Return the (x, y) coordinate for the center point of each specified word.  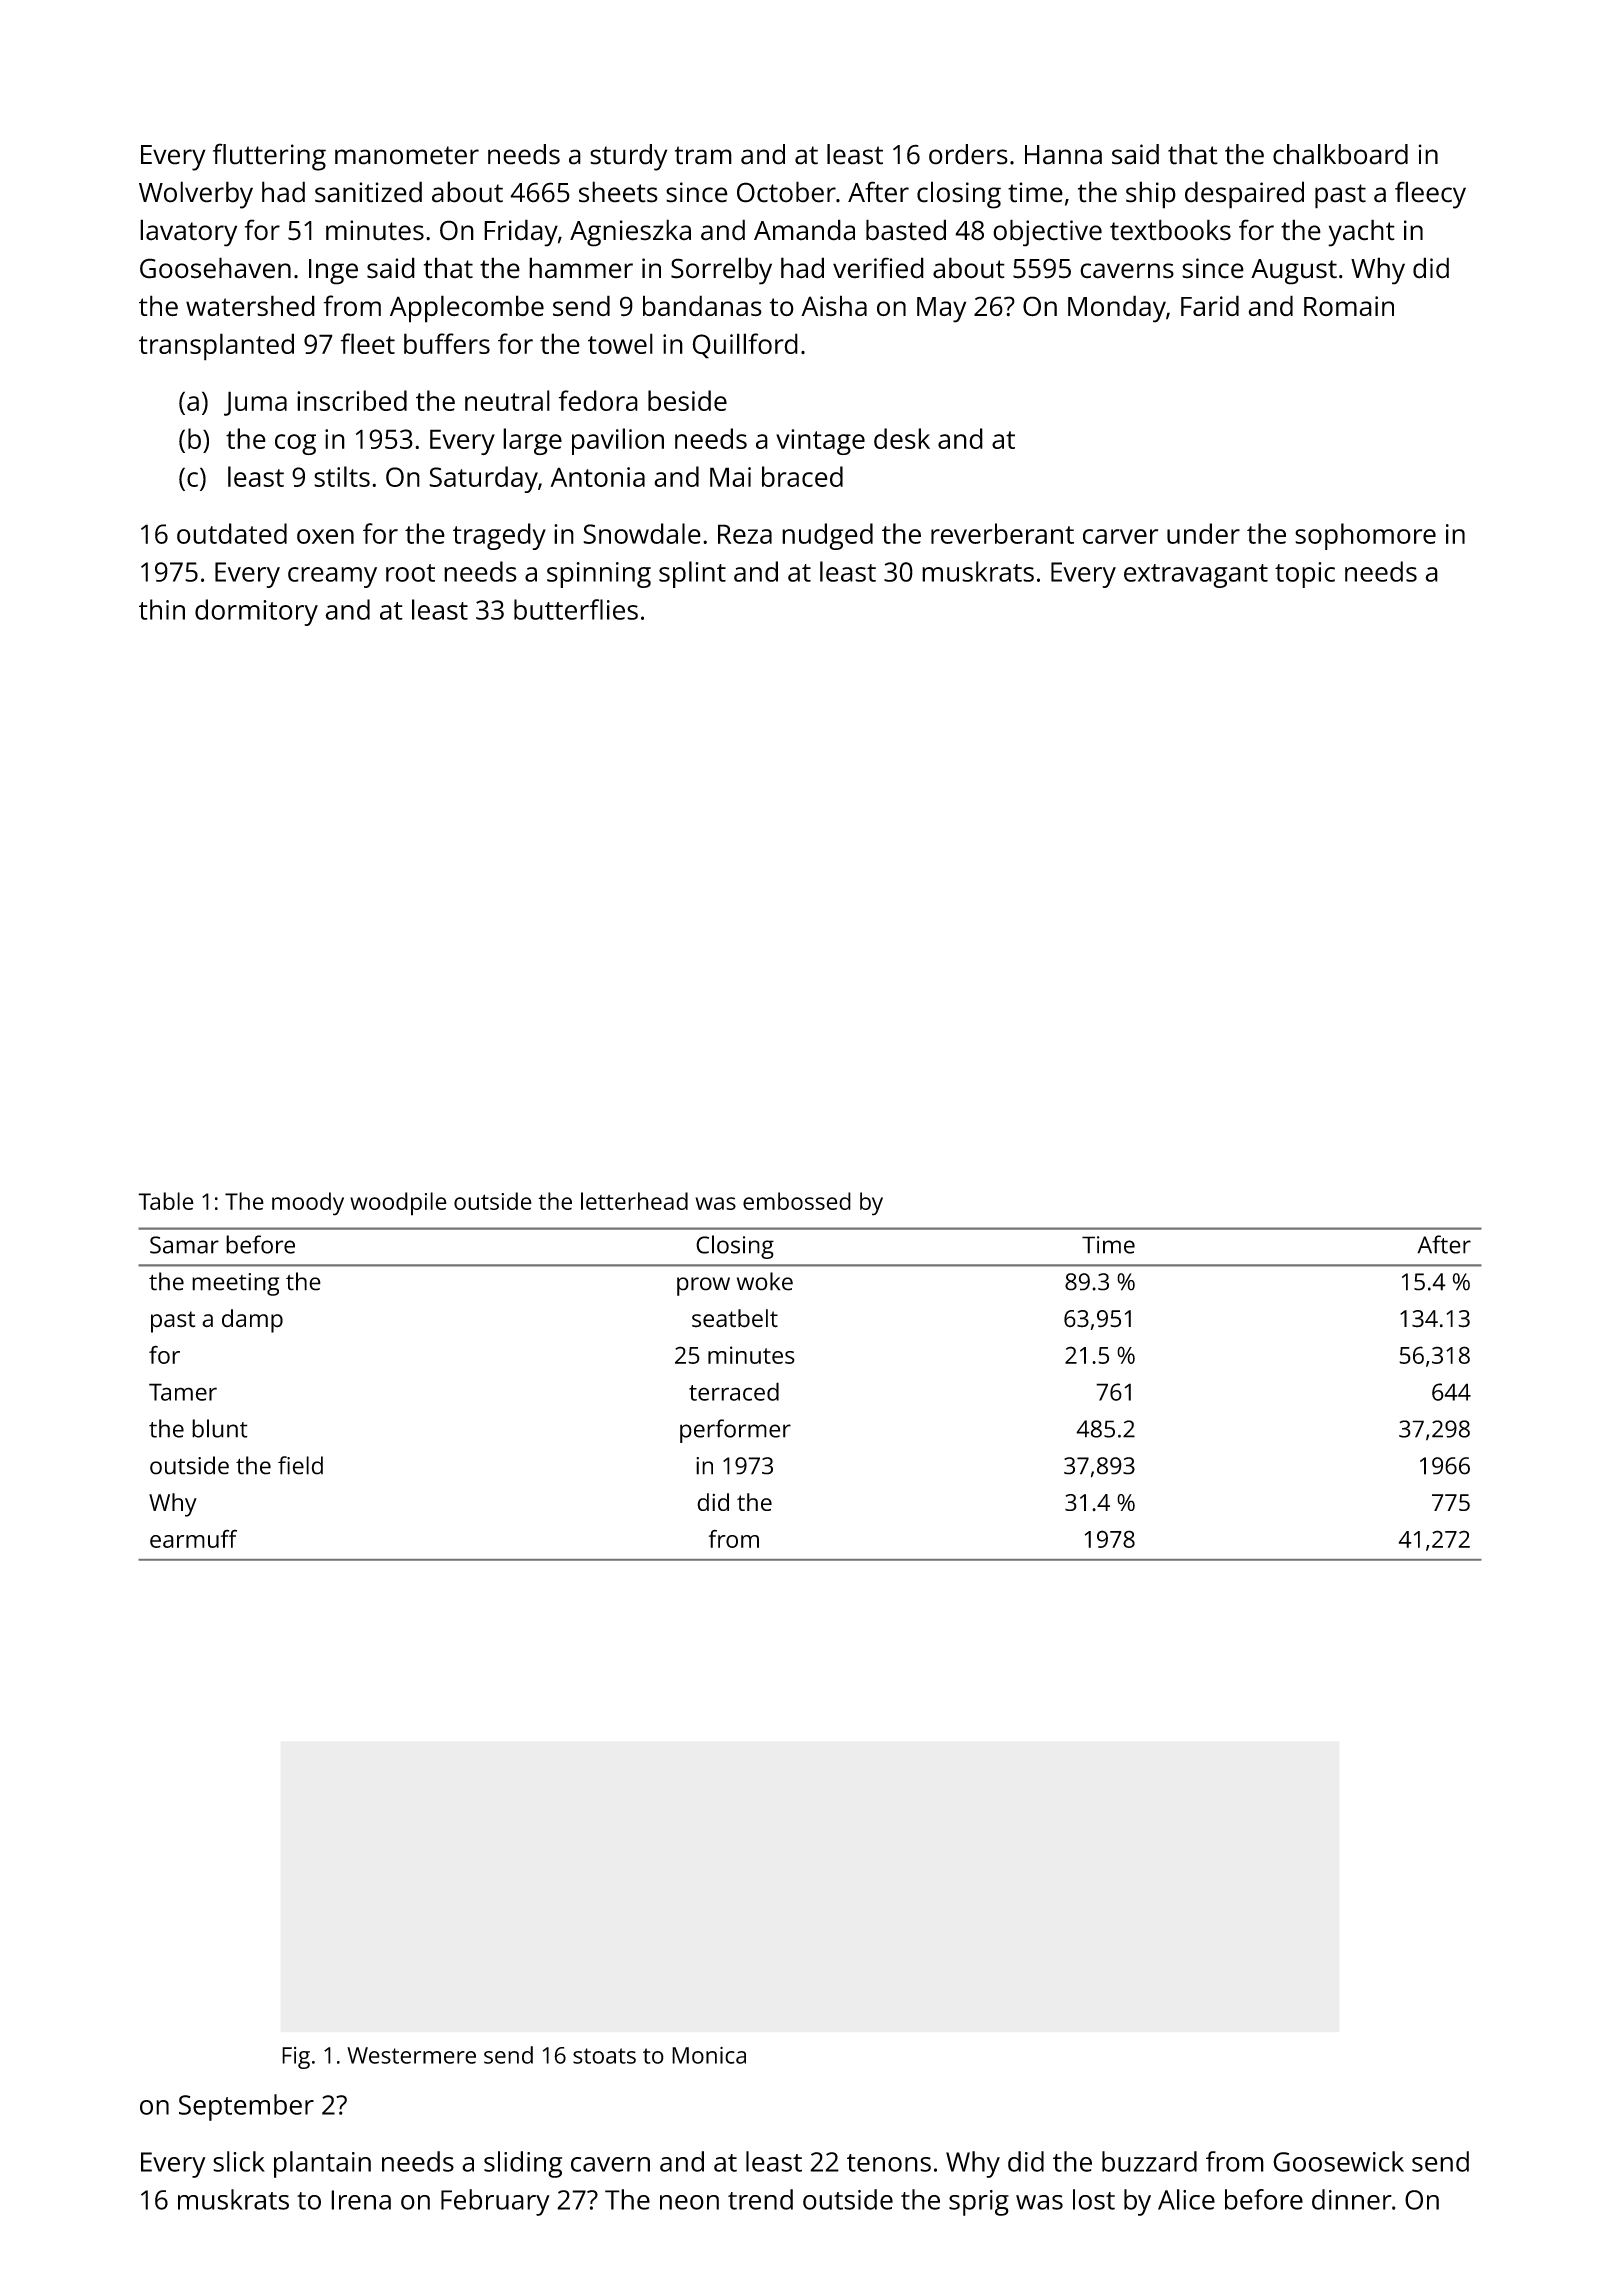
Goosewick (1338, 2161)
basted (906, 230)
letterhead (634, 1201)
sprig (979, 2203)
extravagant (1196, 576)
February (495, 2202)
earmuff (193, 1538)
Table (166, 1201)
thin (162, 609)
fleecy (1430, 195)
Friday (521, 233)
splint (692, 574)
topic (1305, 575)
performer (735, 1431)
